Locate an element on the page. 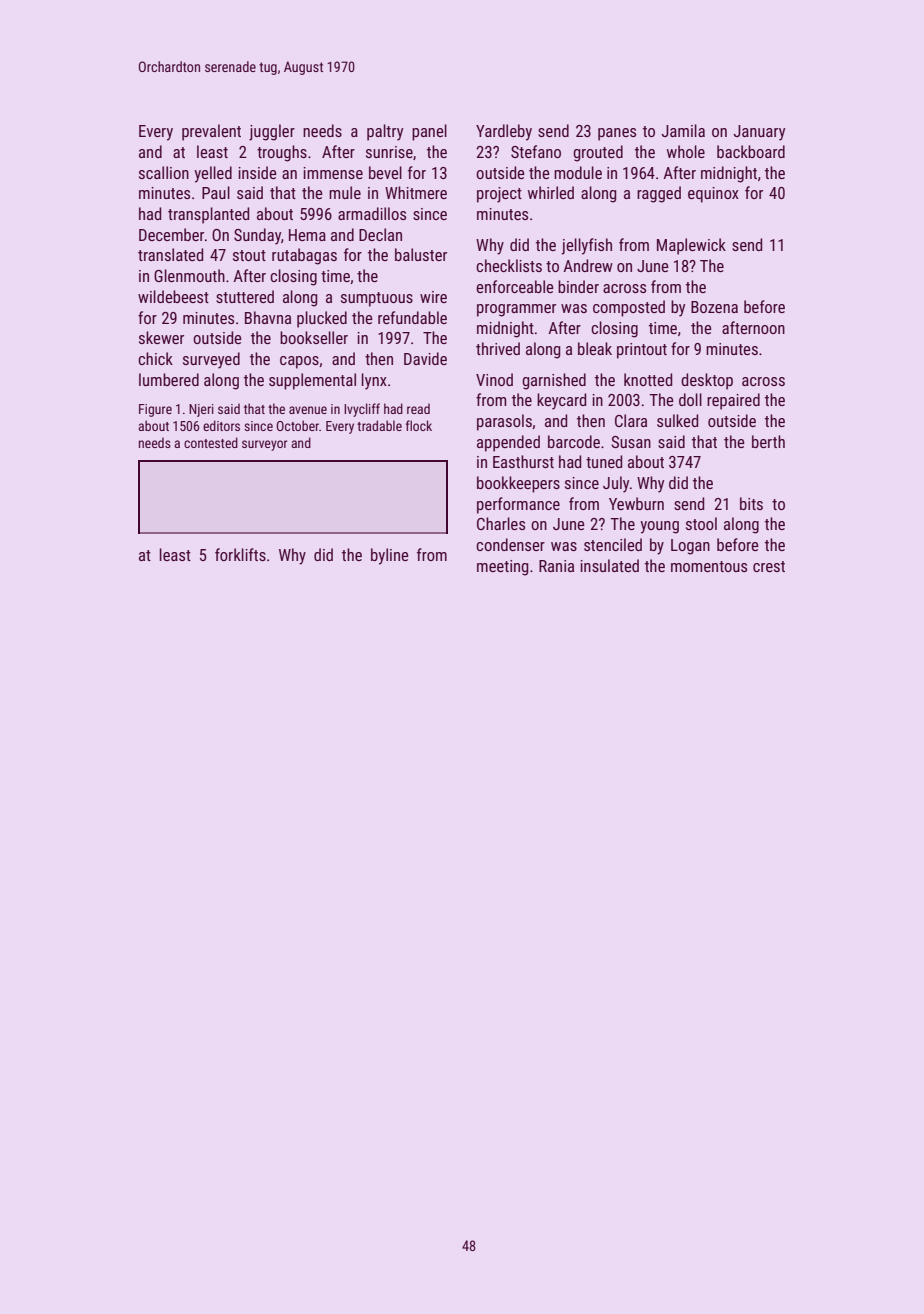 Image resolution: width=924 pixels, height=1314 pixels. project is located at coordinates (499, 195).
